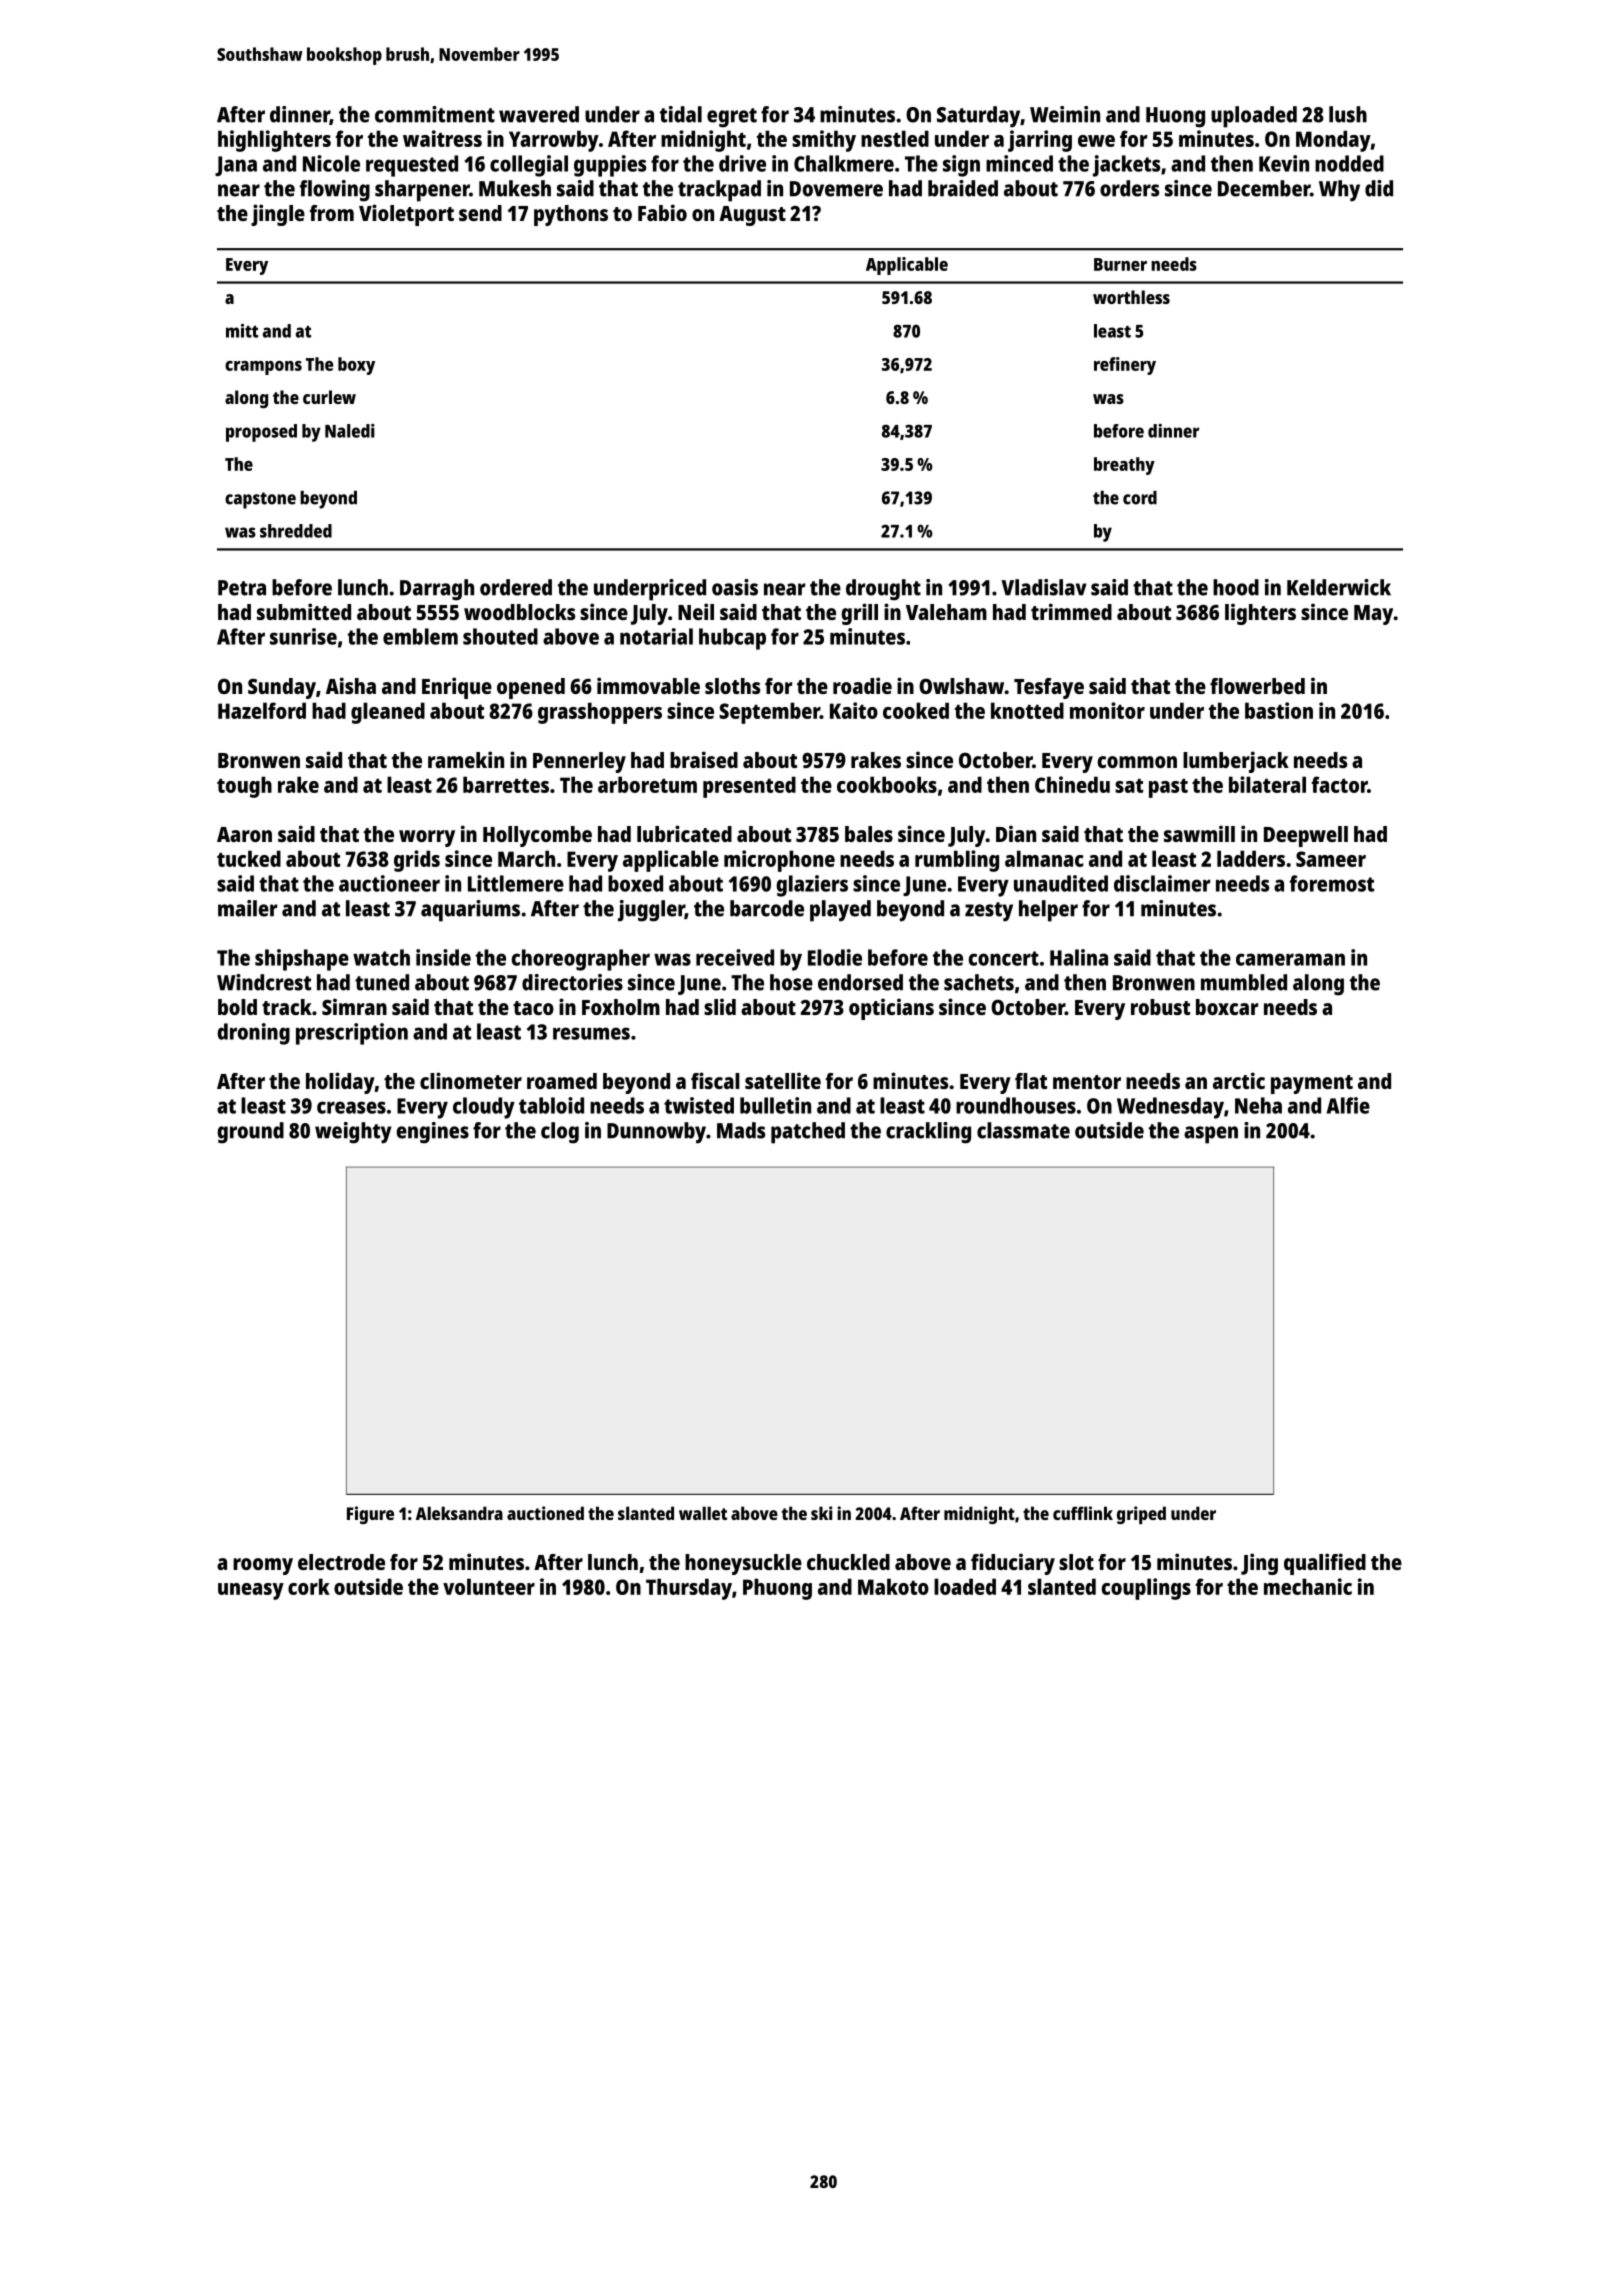 This page has width=1620, height=2292. Describe the element at coordinates (244, 787) in the page. I see `tough` at that location.
